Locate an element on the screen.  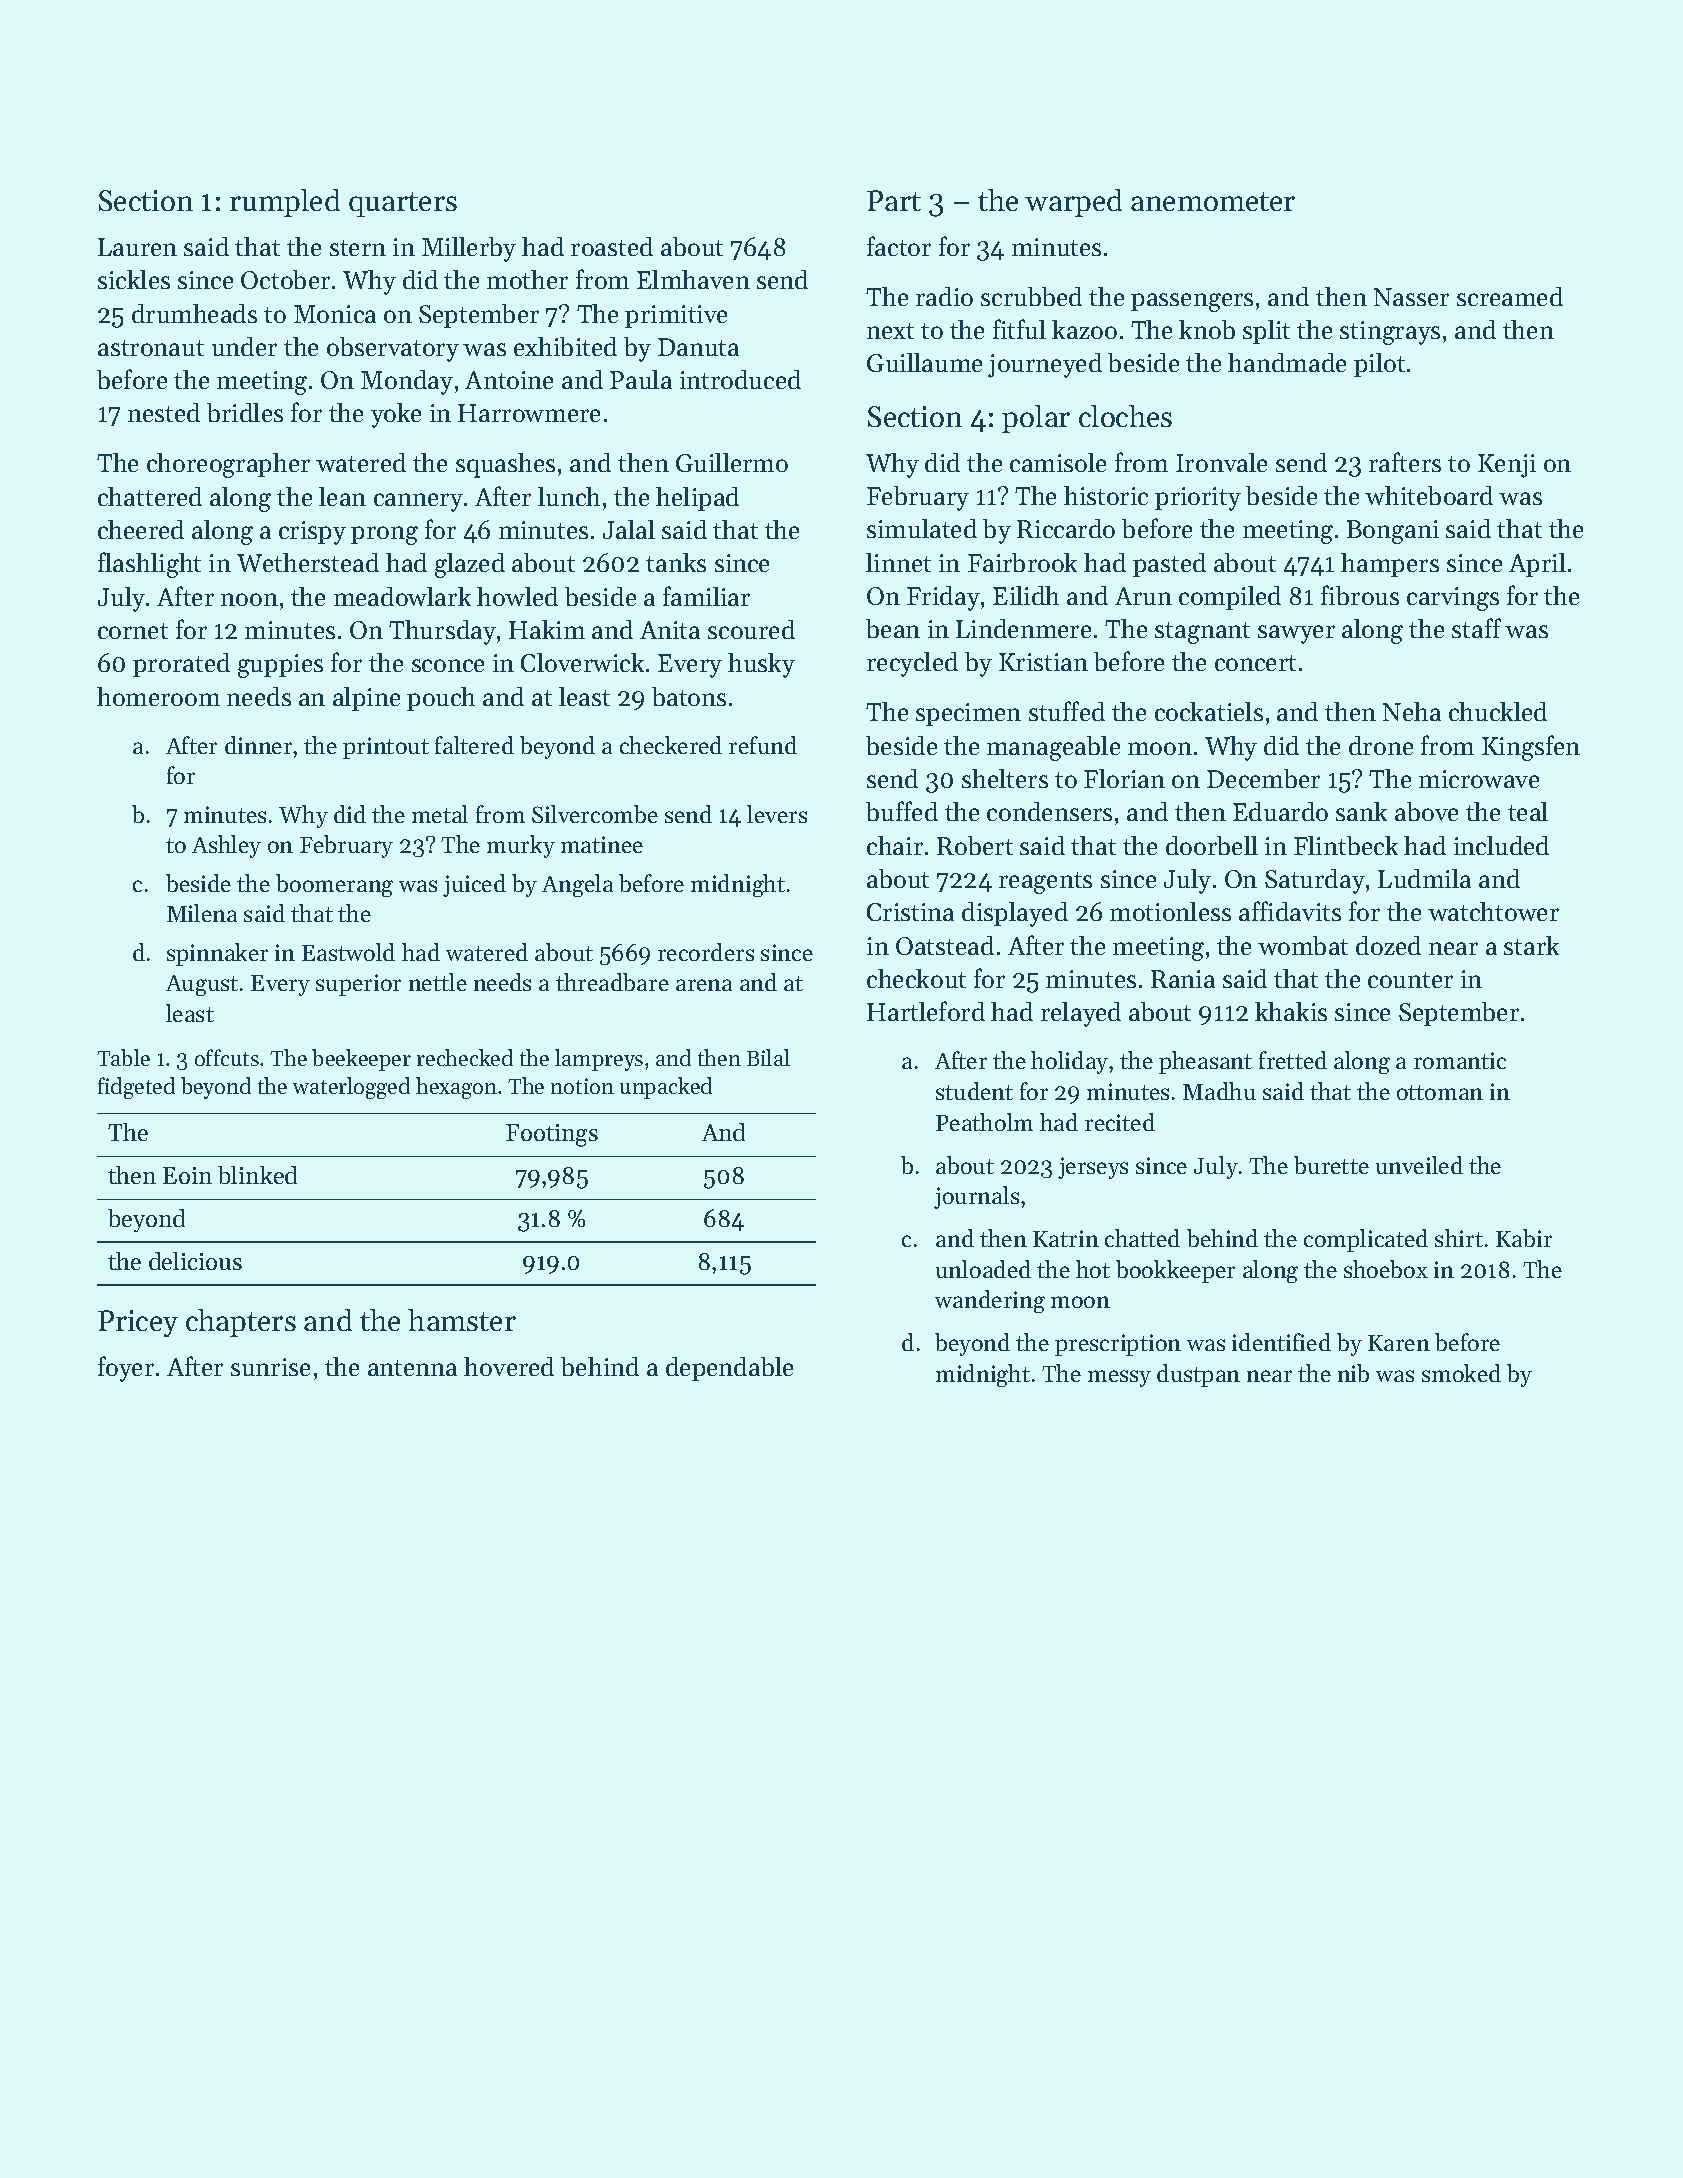
next is located at coordinates (890, 331).
